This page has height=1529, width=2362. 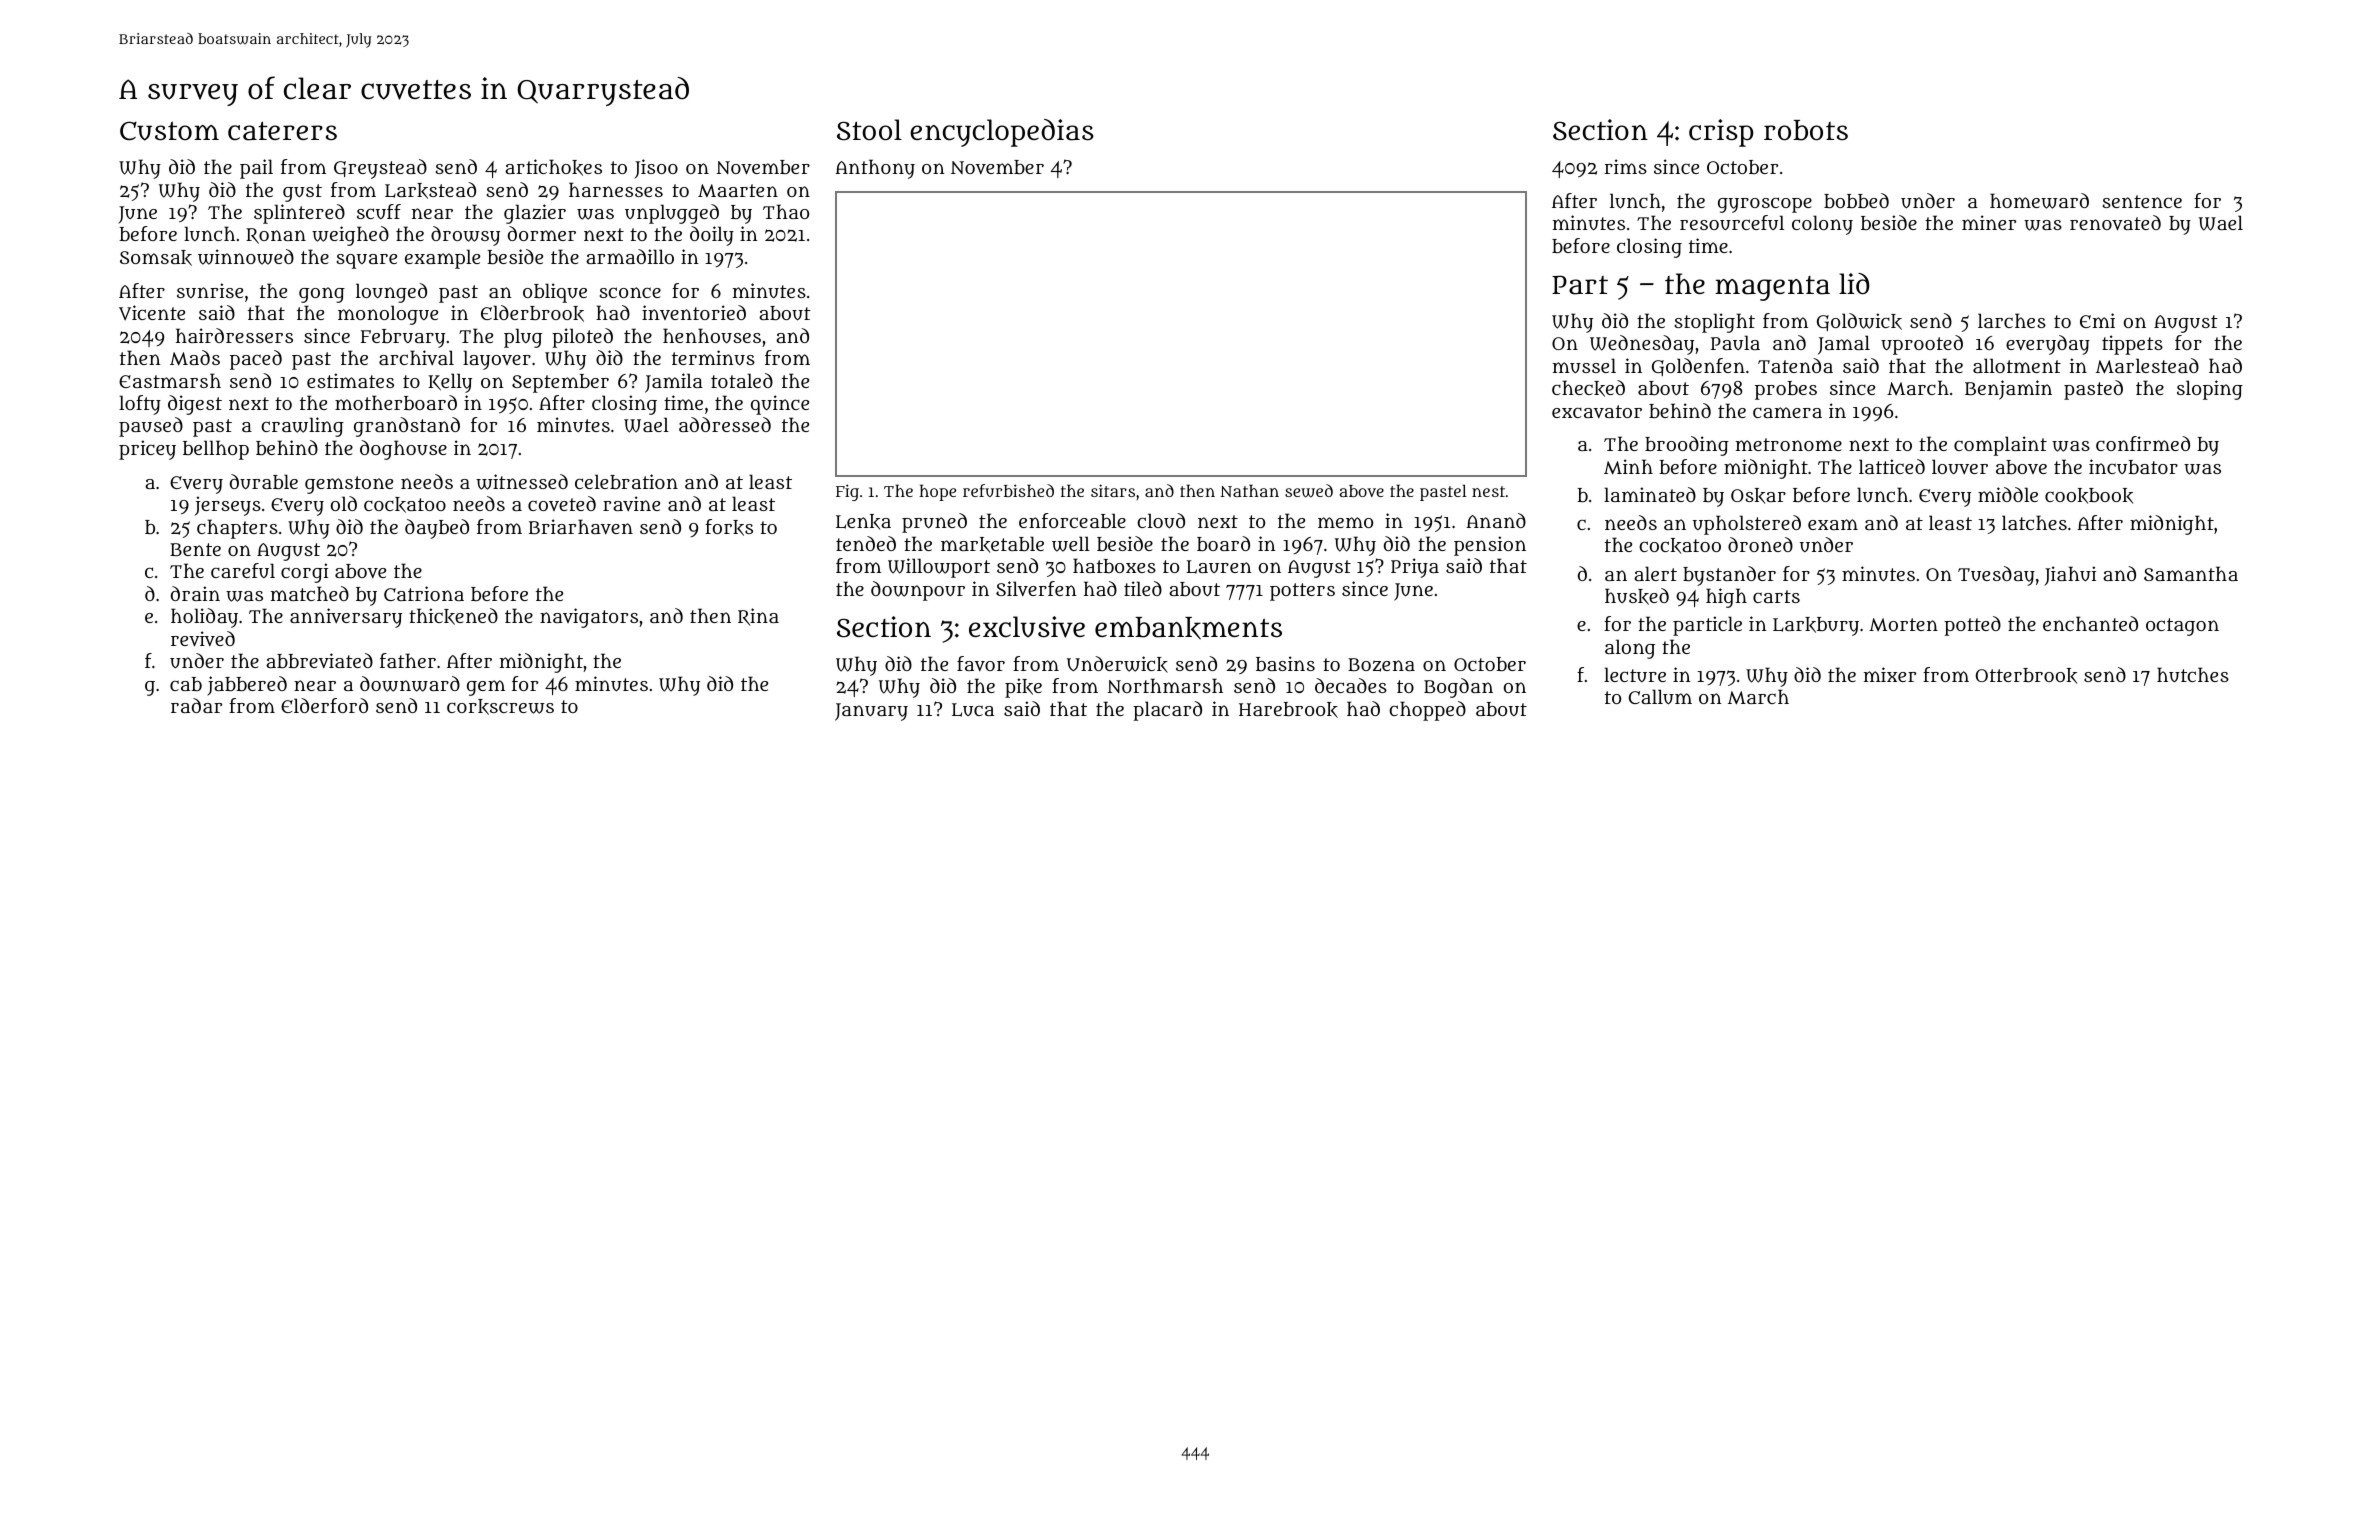 What do you see at coordinates (152, 313) in the page?
I see `Vicente` at bounding box center [152, 313].
